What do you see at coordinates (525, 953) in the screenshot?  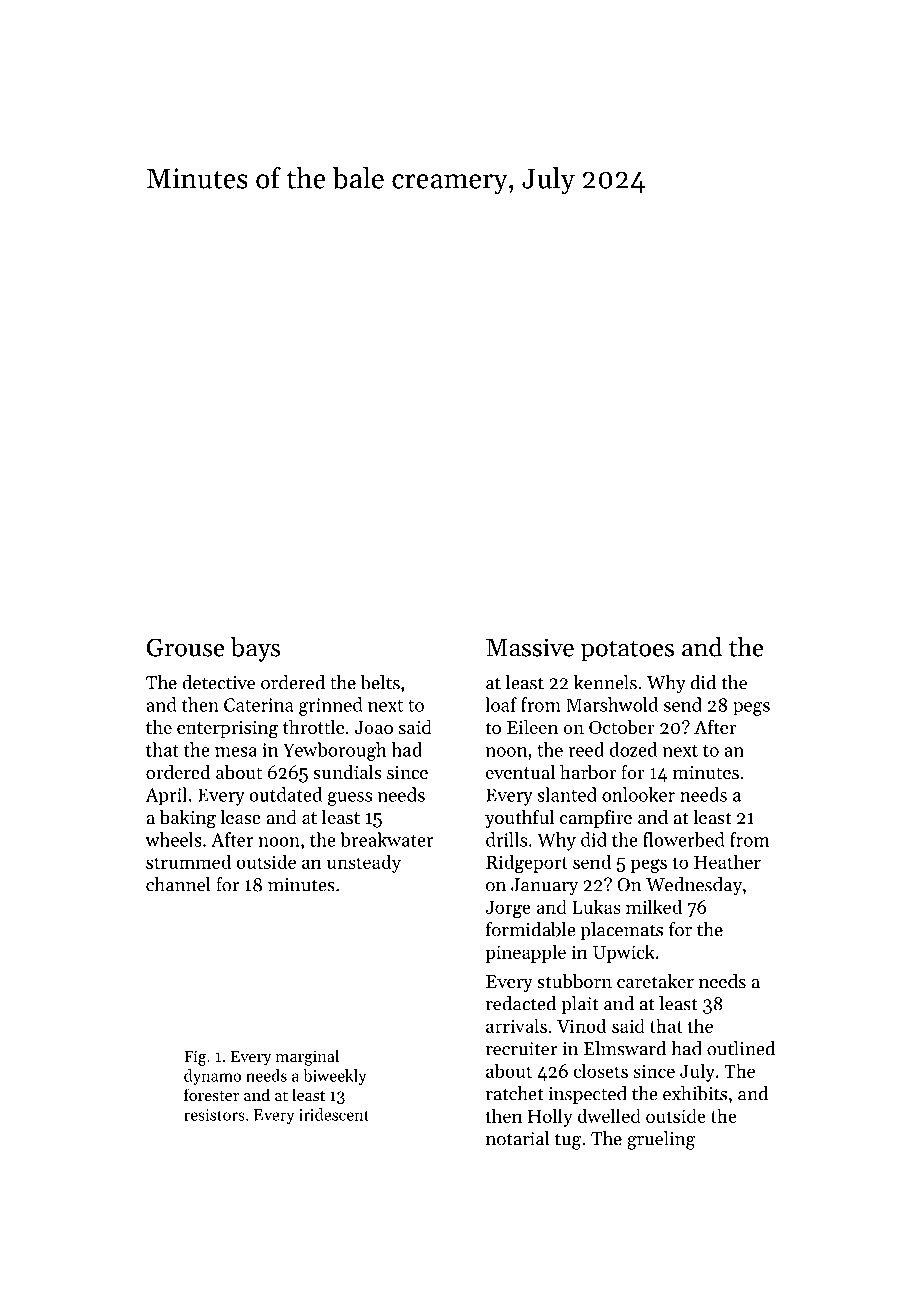 I see `pineapple` at bounding box center [525, 953].
